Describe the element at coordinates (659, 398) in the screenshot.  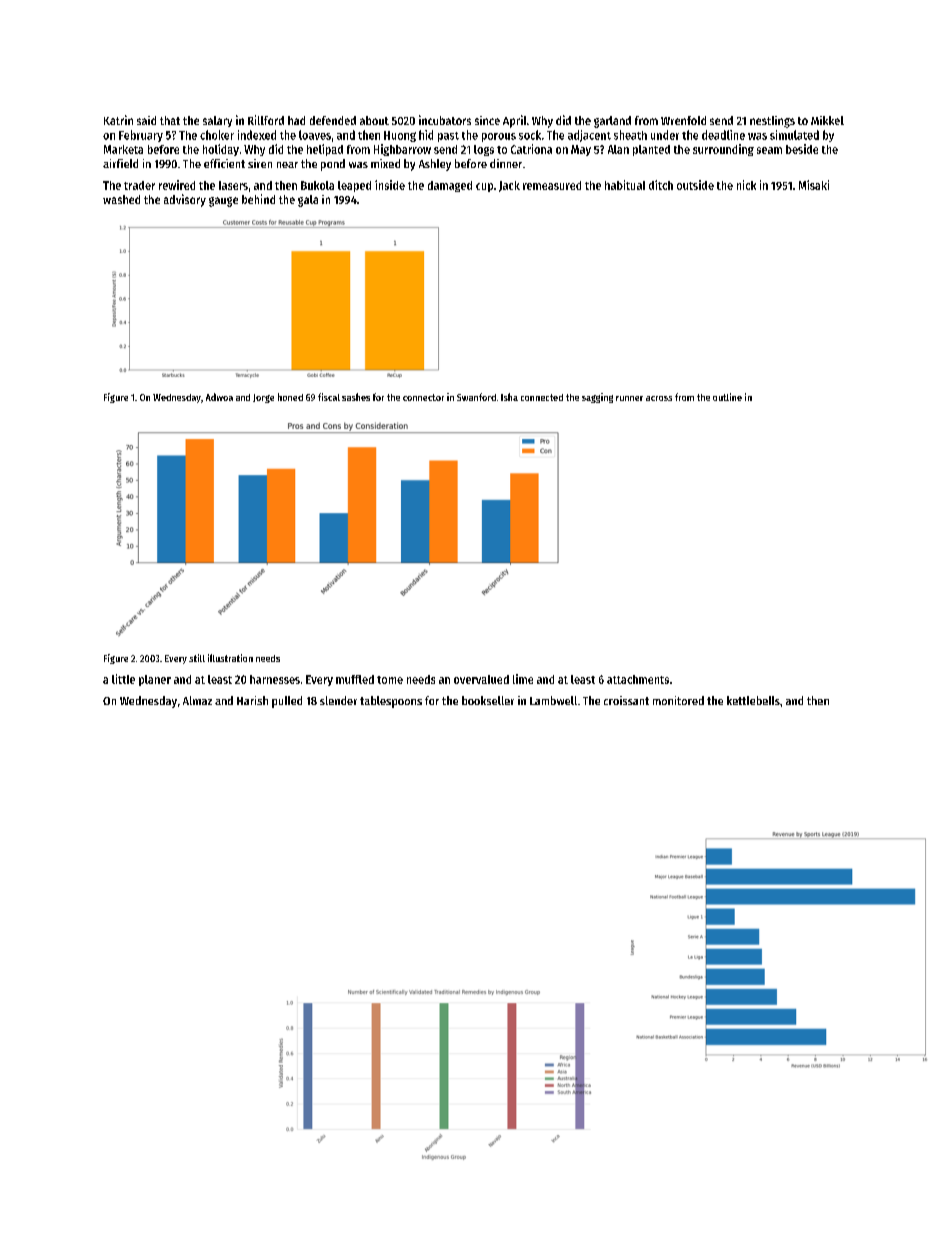
I see `across` at that location.
